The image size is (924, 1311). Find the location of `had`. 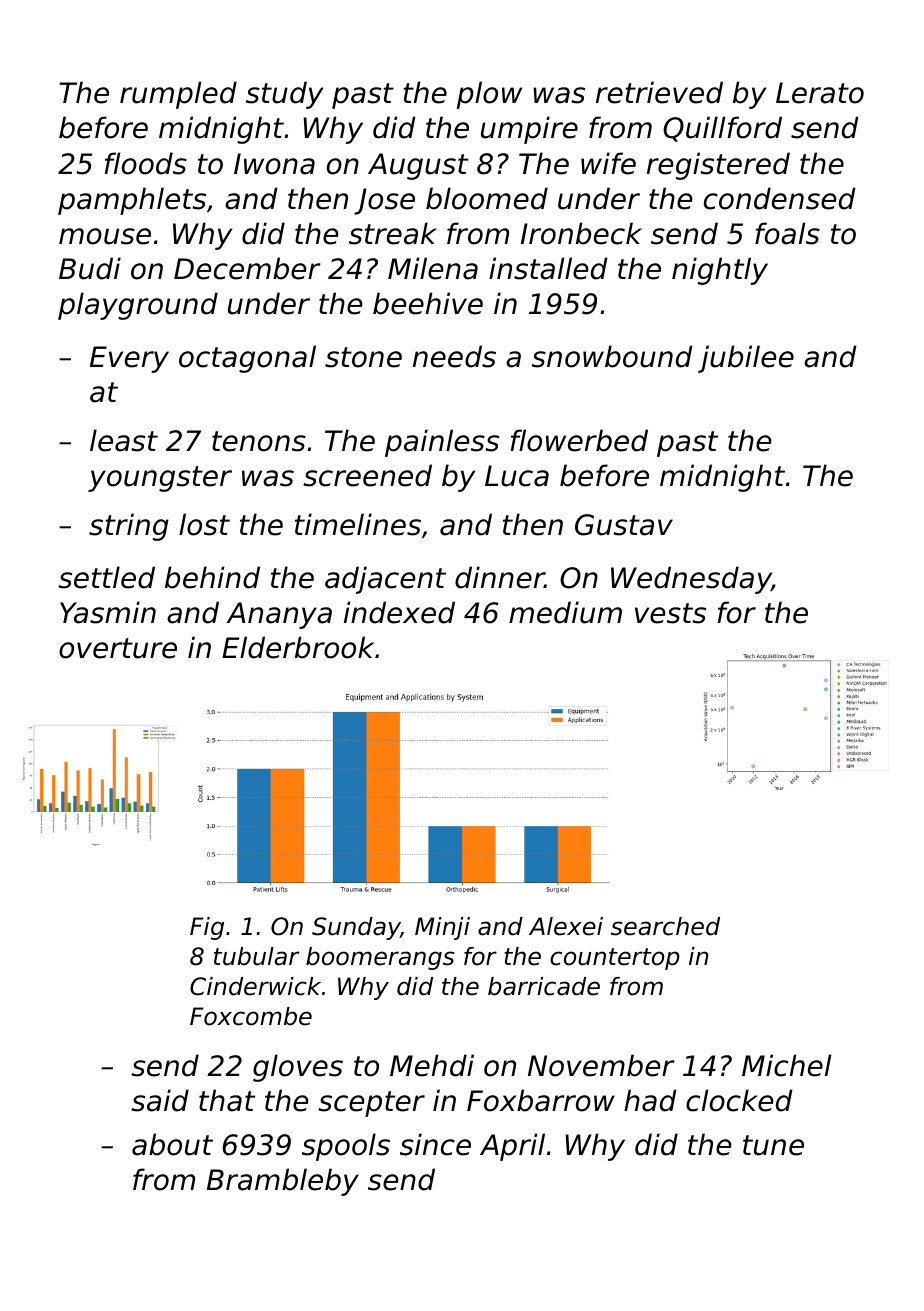

had is located at coordinates (650, 1100).
